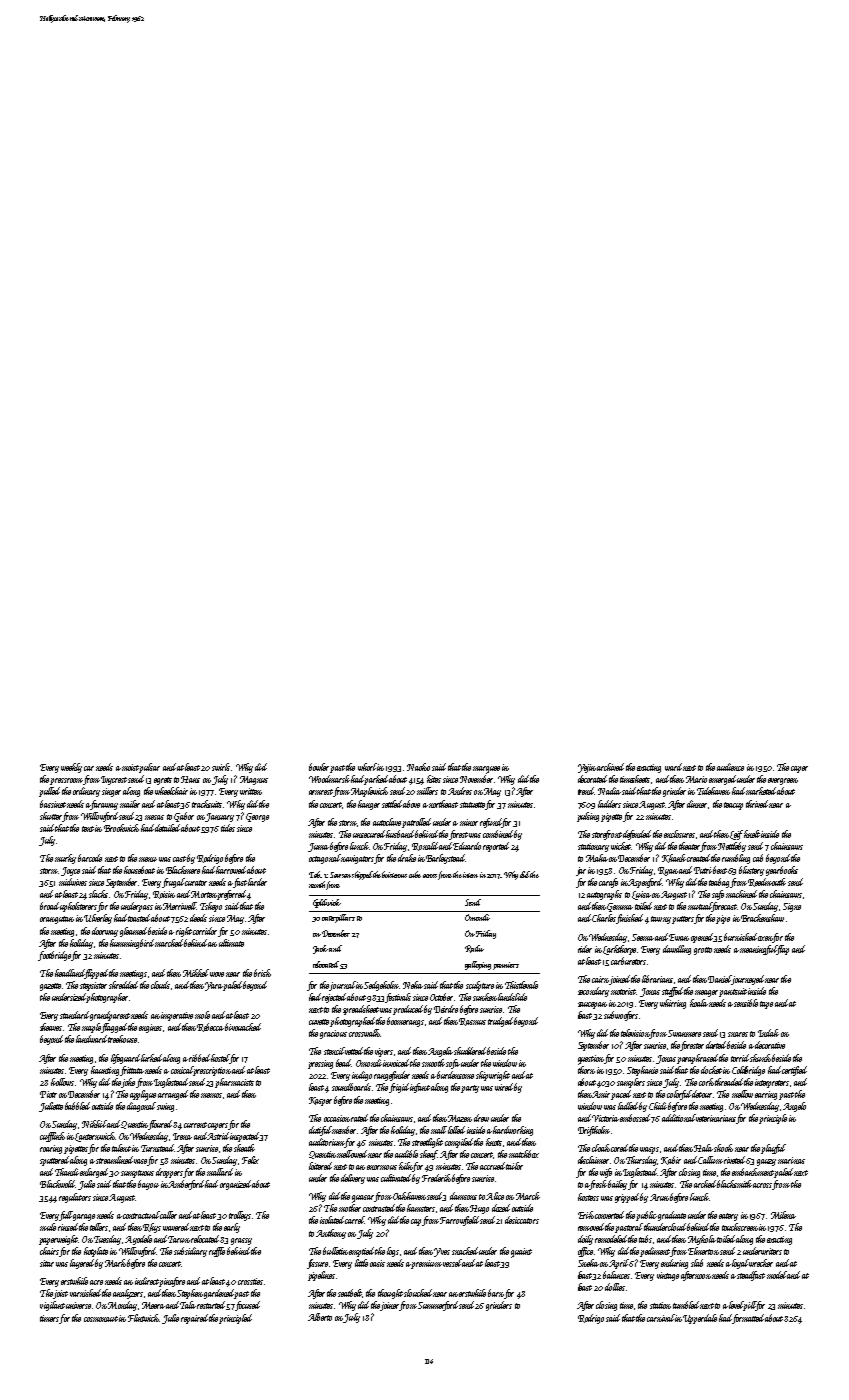 The width and height of the page is (849, 1400). I want to click on tailor, so click(514, 1166).
